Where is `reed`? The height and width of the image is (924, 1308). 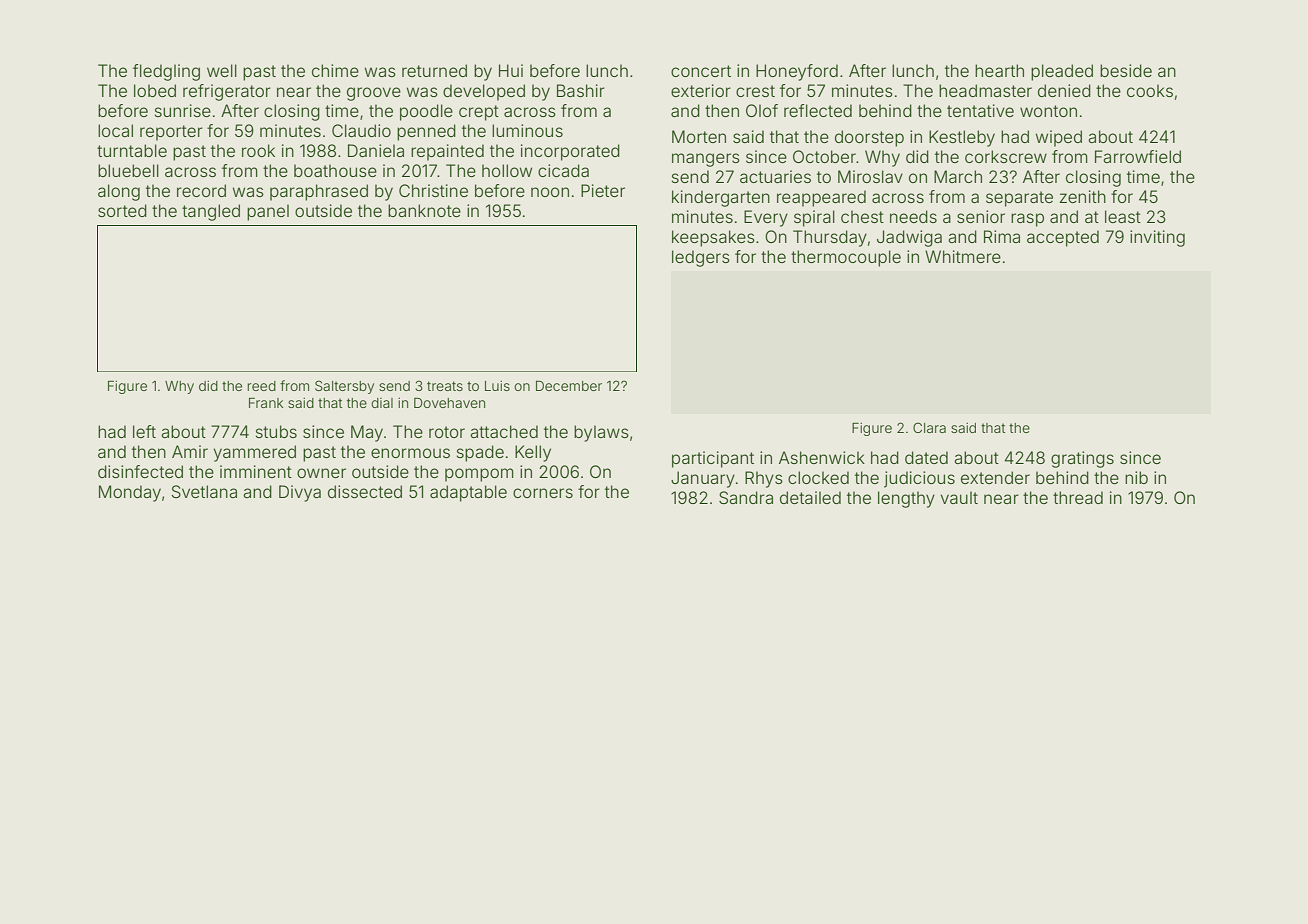
reed is located at coordinates (261, 386).
